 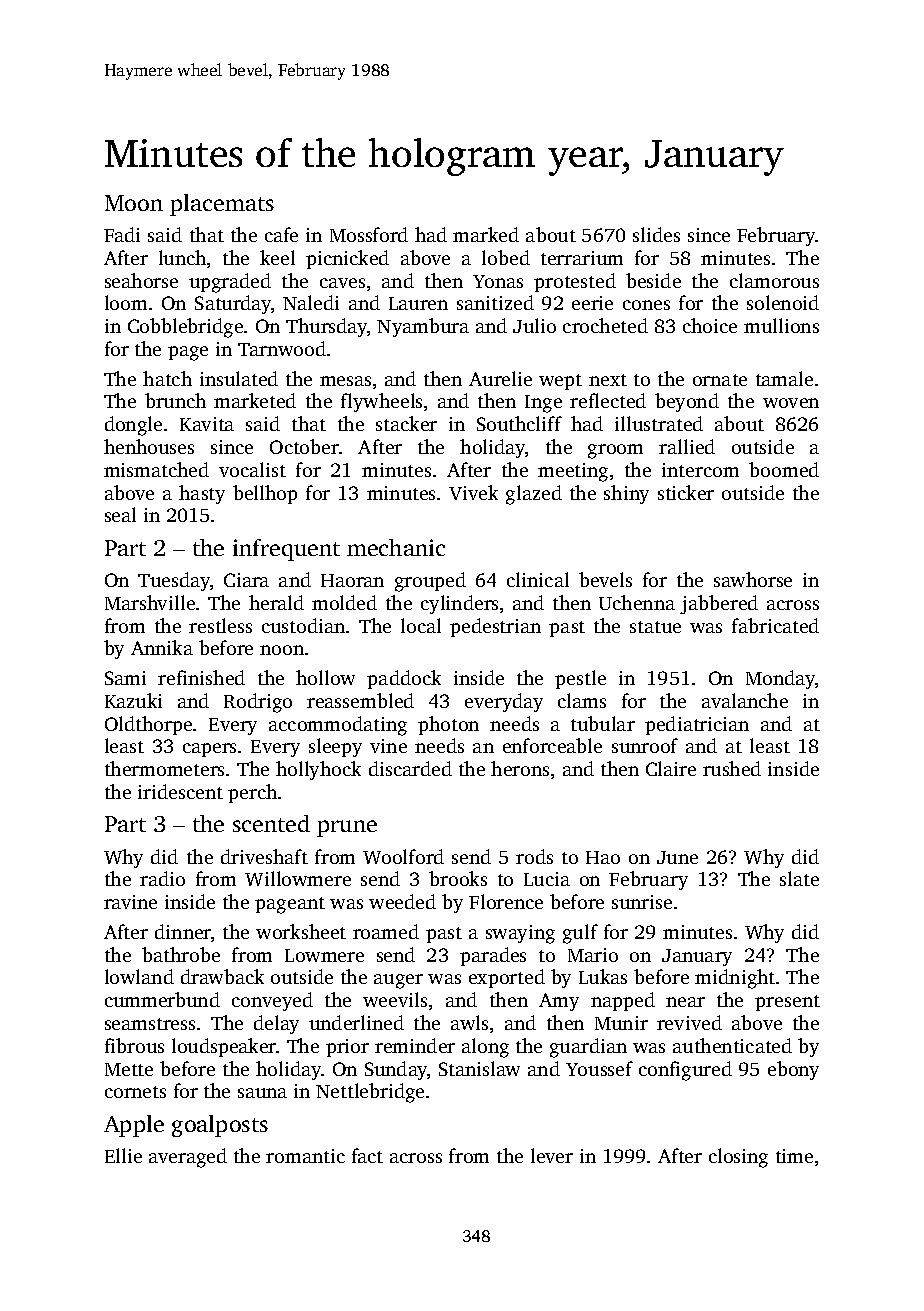 What do you see at coordinates (271, 823) in the document?
I see `scented` at bounding box center [271, 823].
